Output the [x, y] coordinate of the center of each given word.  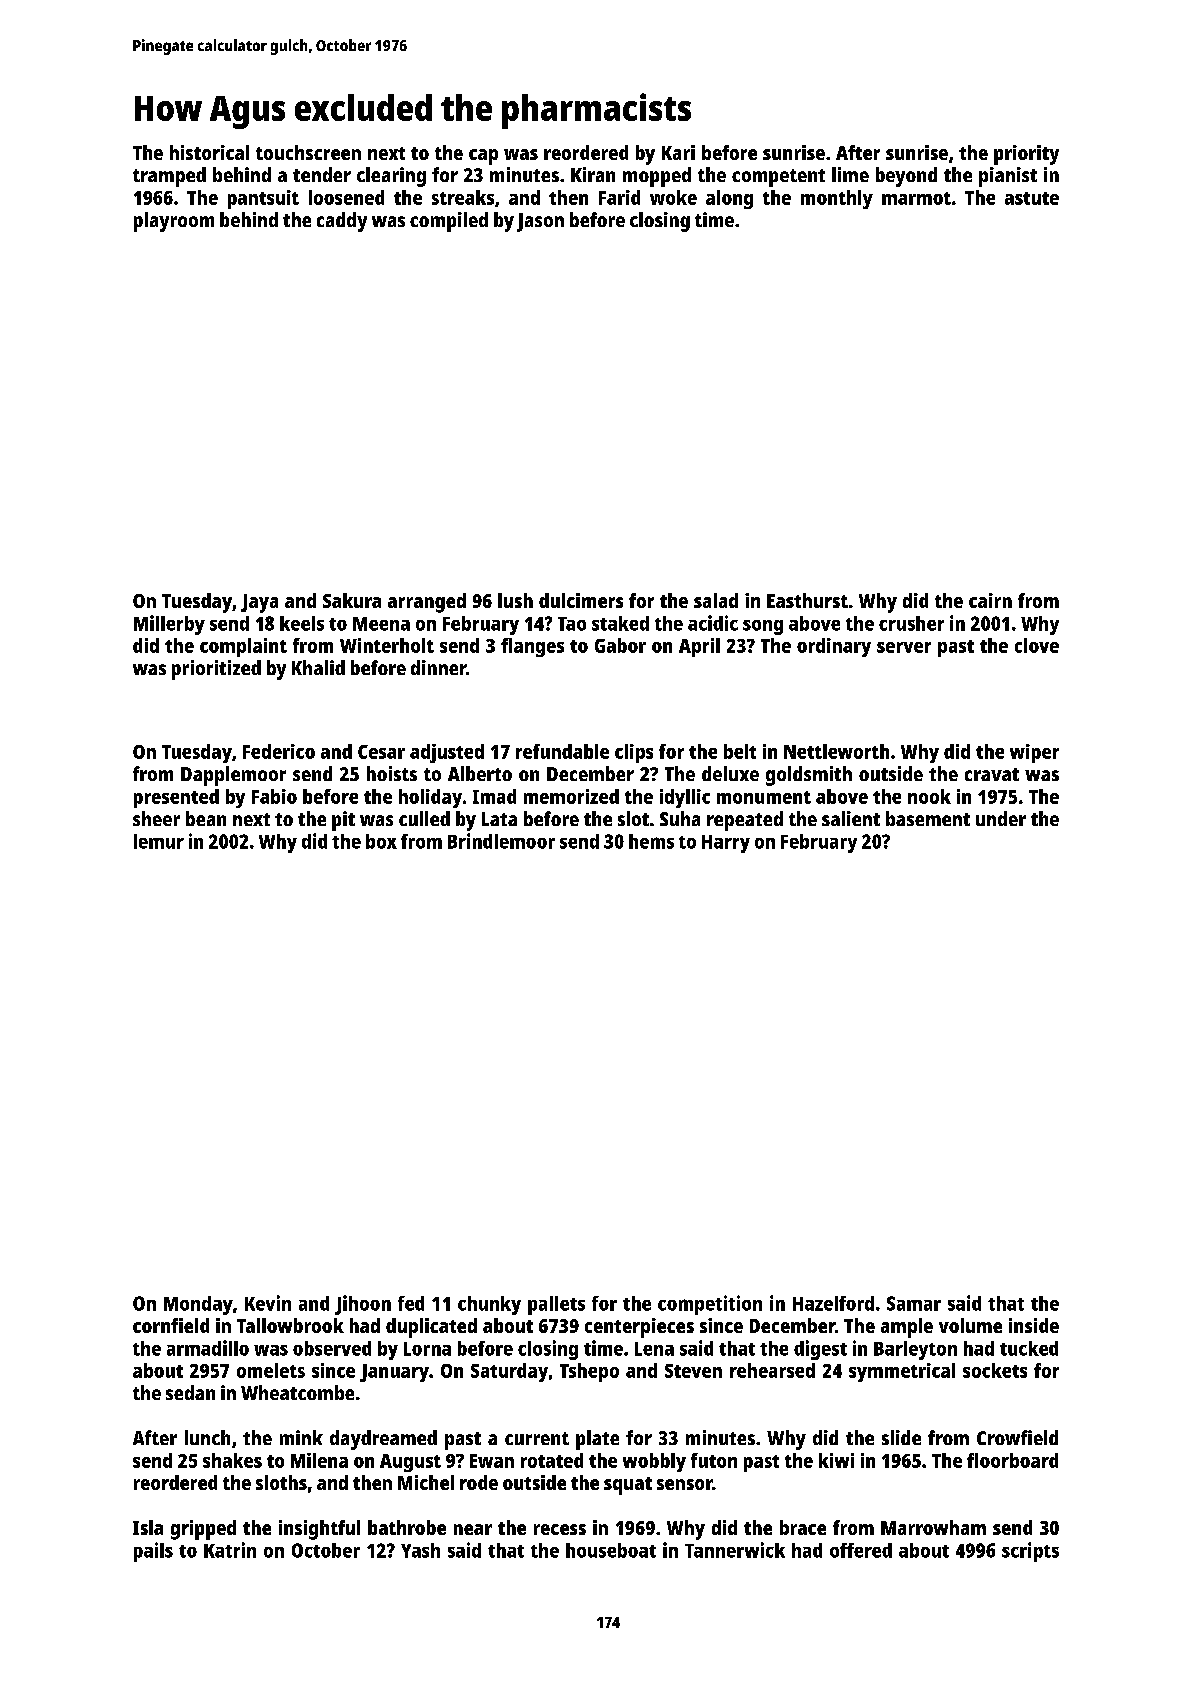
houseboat [611, 1550]
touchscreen [308, 152]
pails [153, 1552]
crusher [911, 623]
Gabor [620, 645]
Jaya [259, 603]
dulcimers [581, 600]
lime [850, 174]
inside [1034, 1325]
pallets [556, 1305]
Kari [678, 152]
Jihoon [363, 1305]
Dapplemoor [233, 776]
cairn [990, 600]
